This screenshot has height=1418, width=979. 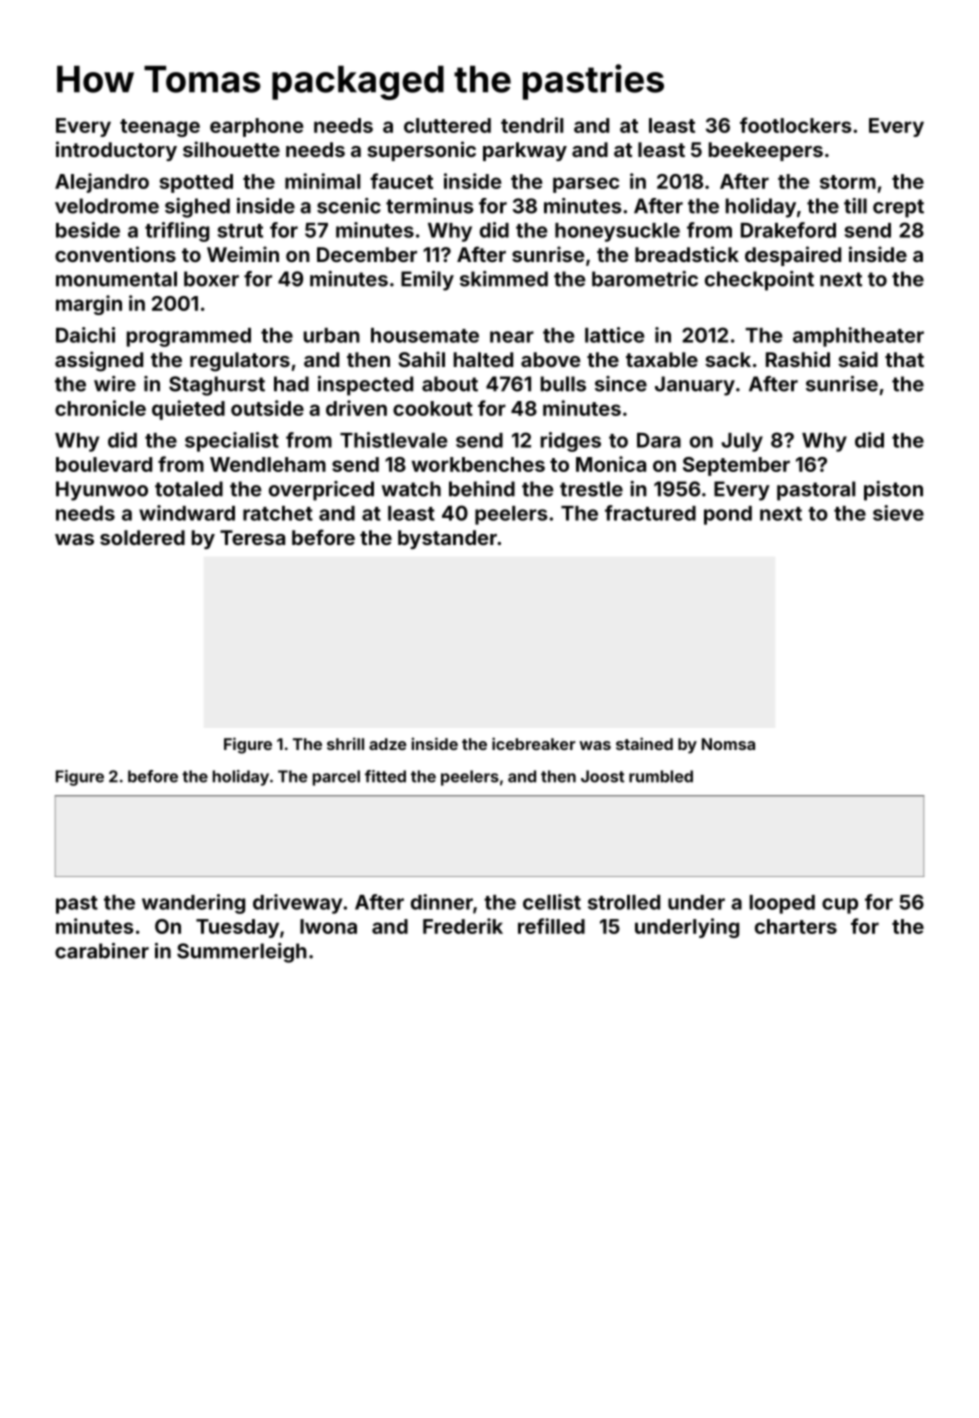 What do you see at coordinates (614, 335) in the screenshot?
I see `lattice` at bounding box center [614, 335].
